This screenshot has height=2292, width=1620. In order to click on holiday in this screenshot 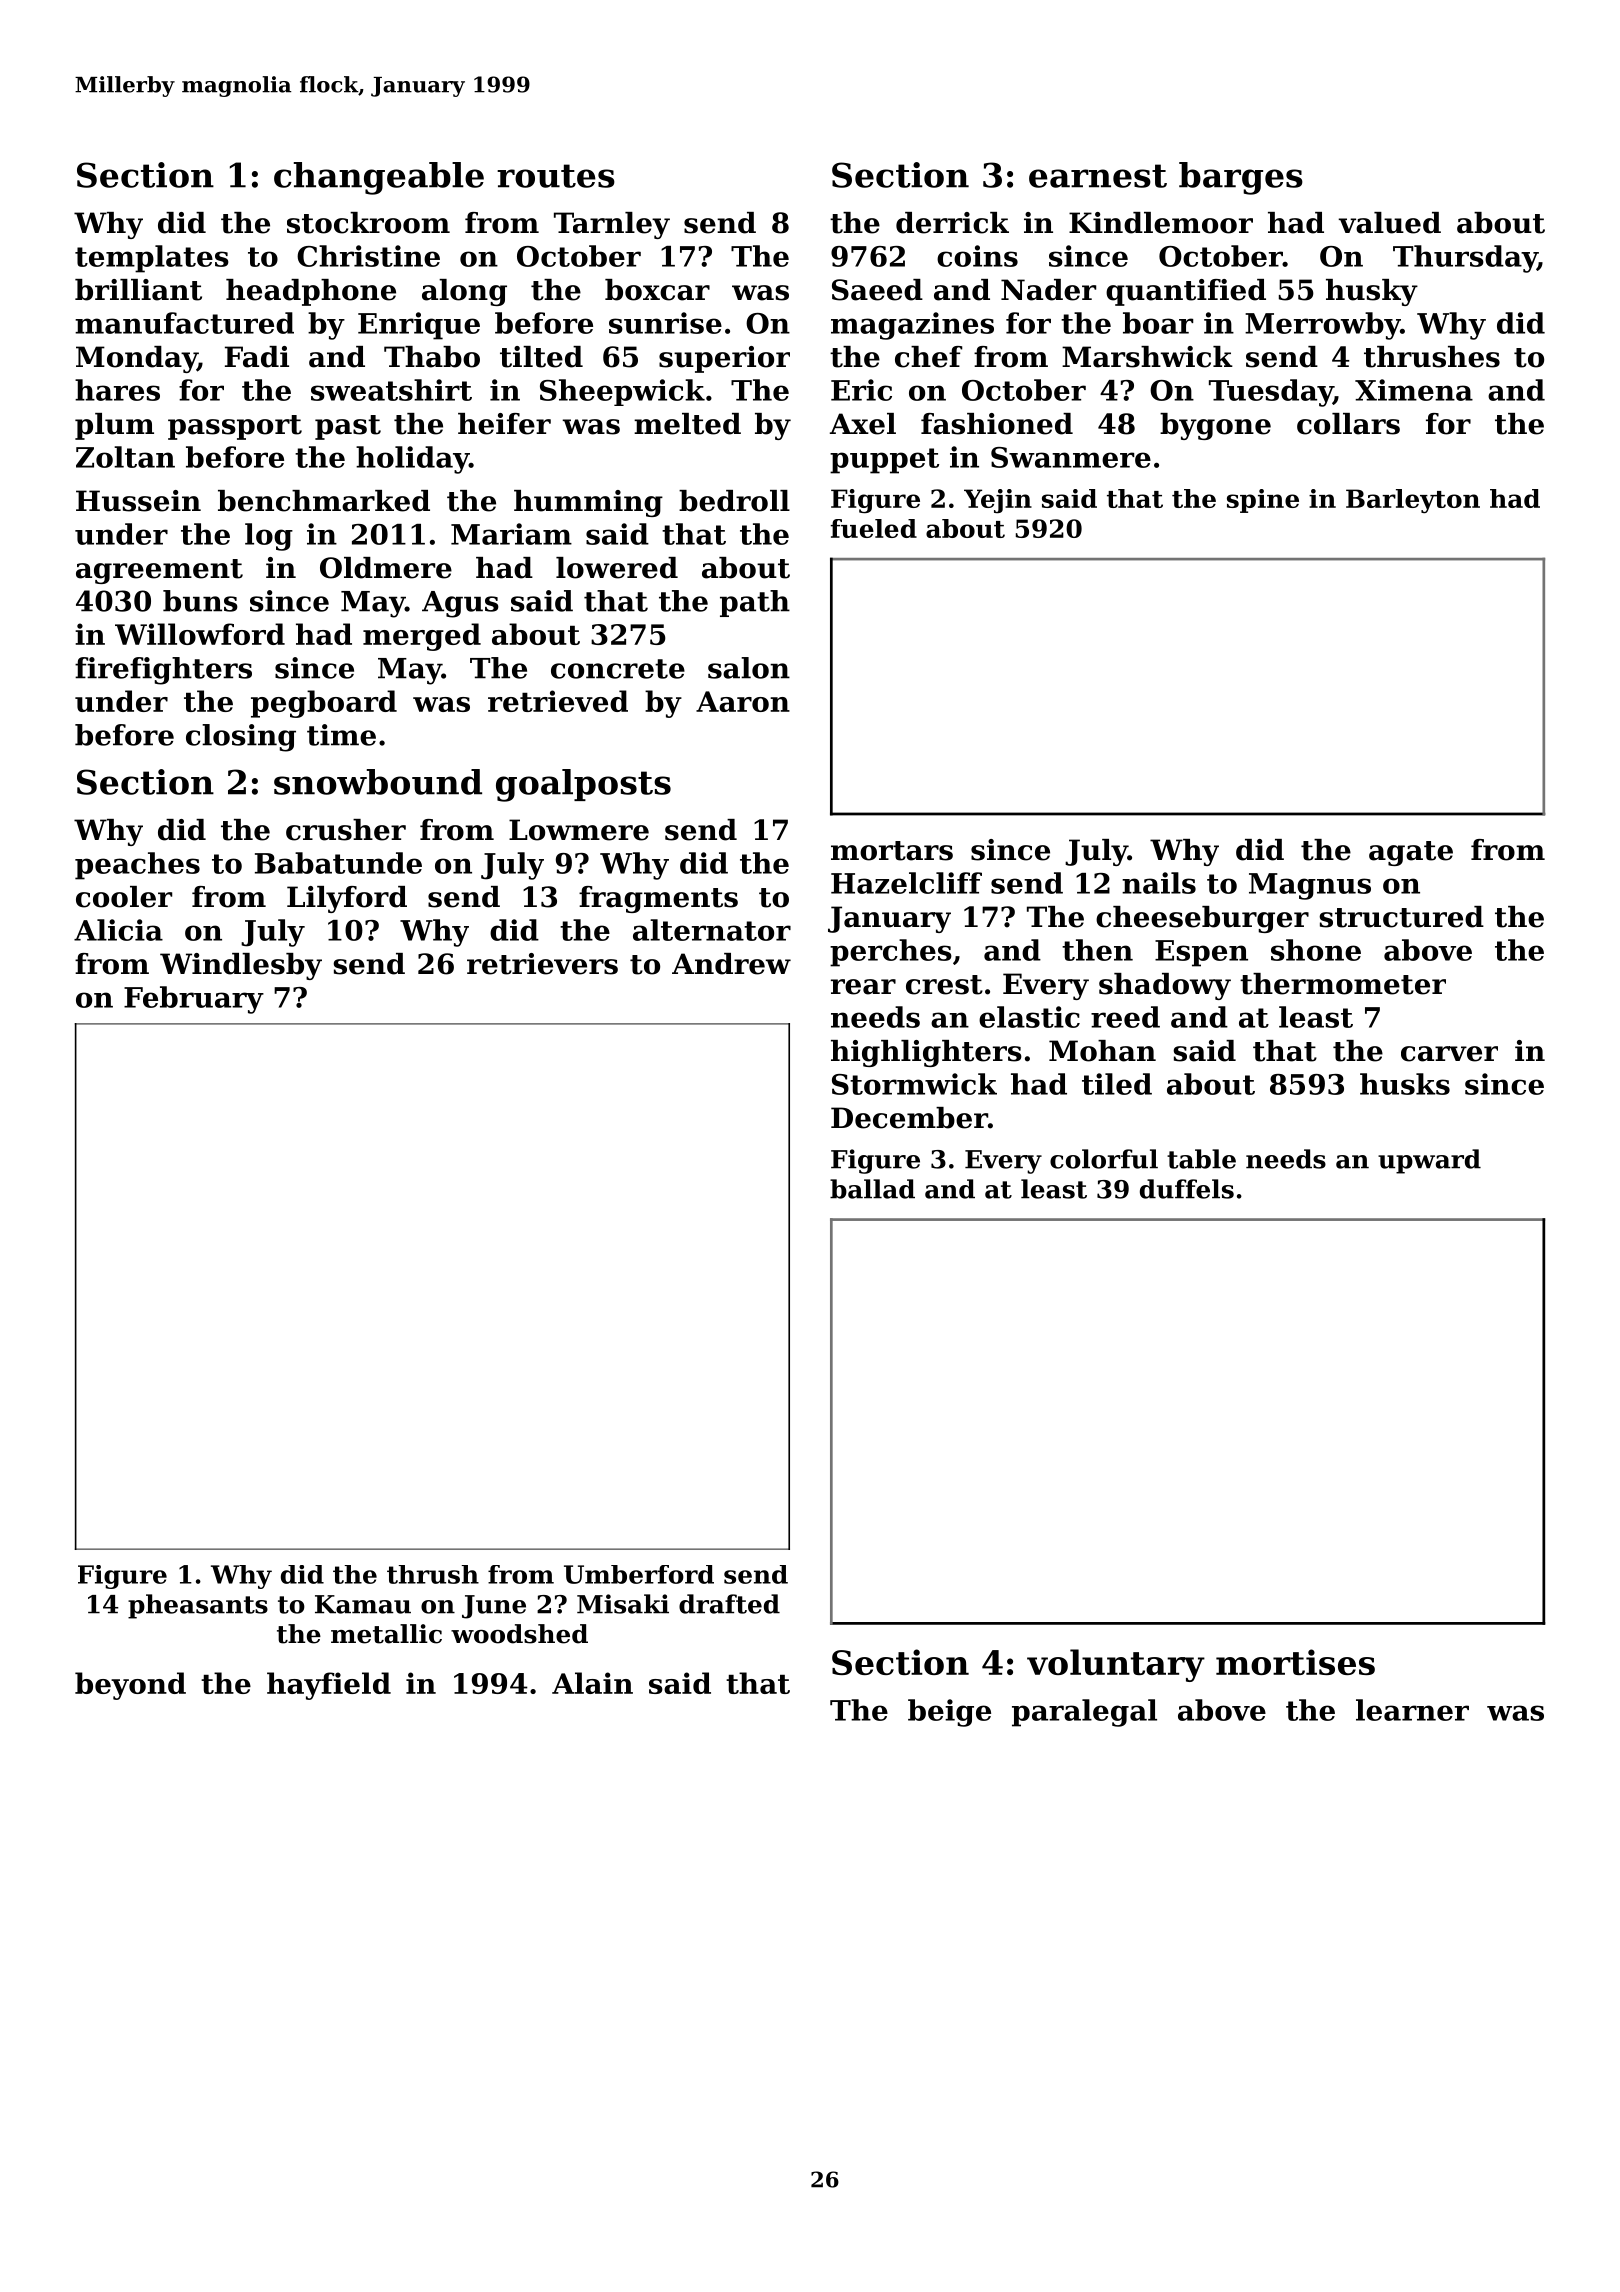, I will do `click(412, 460)`.
